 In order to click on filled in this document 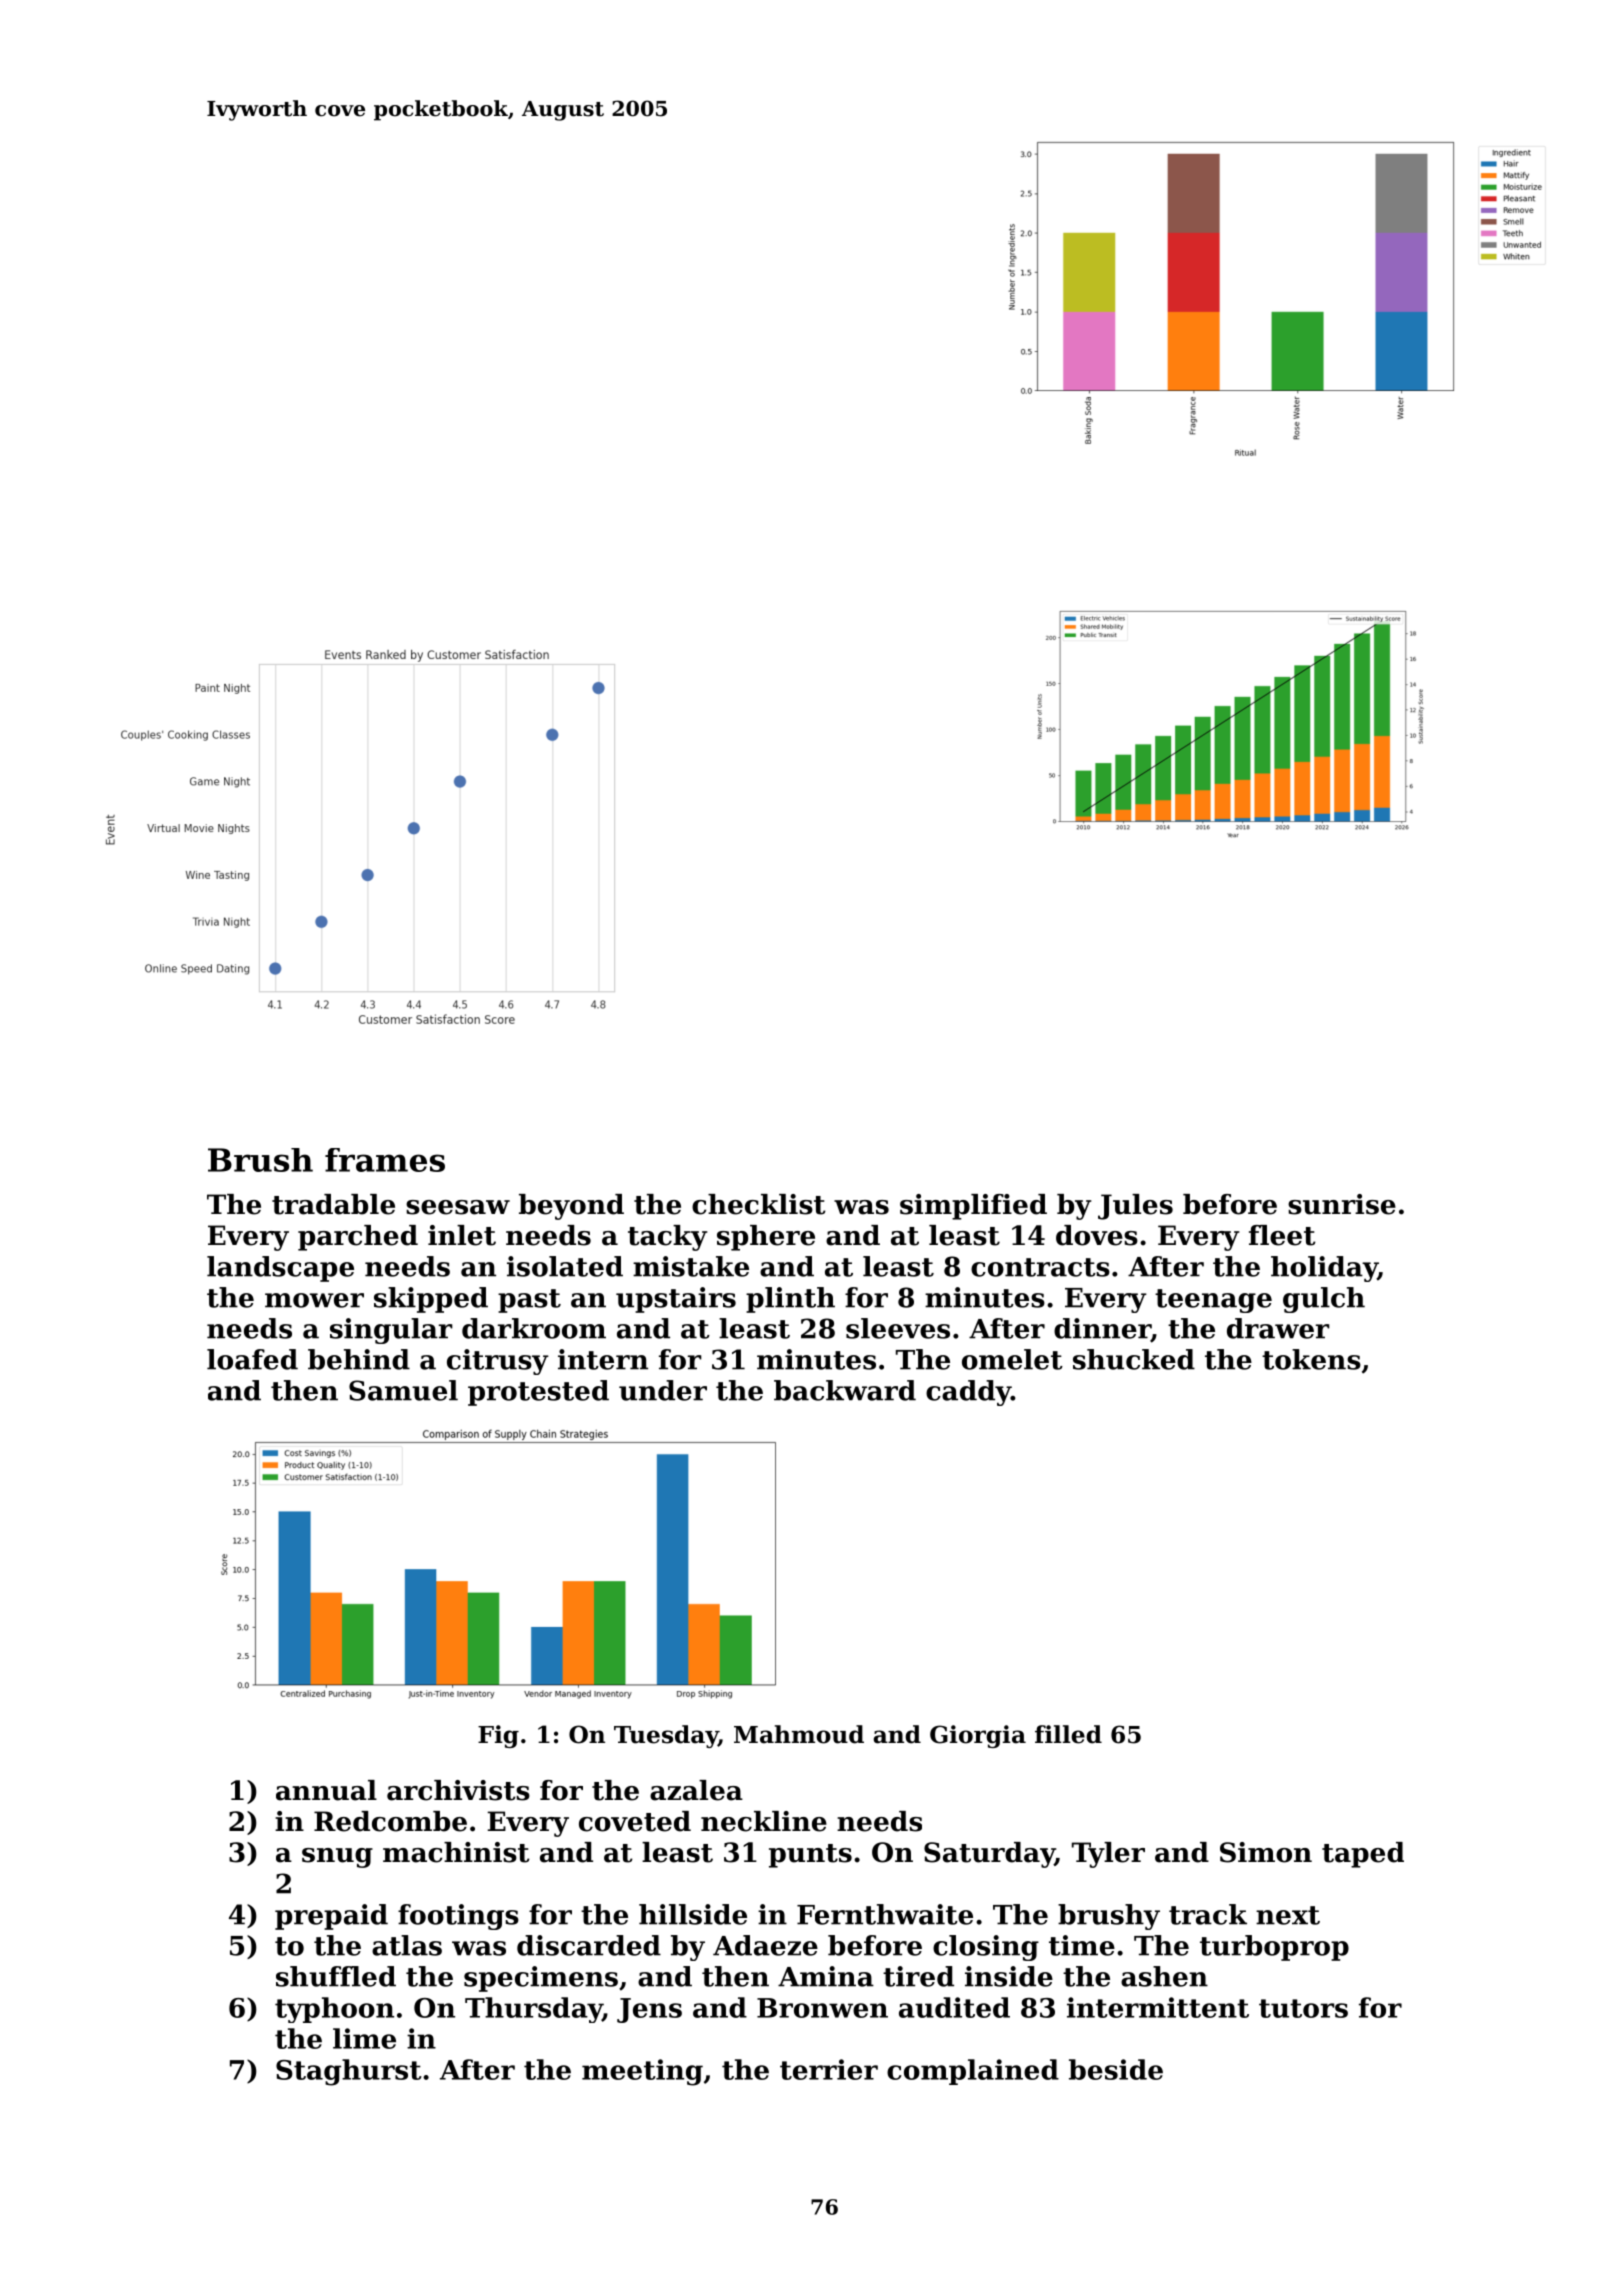, I will do `click(1068, 1734)`.
